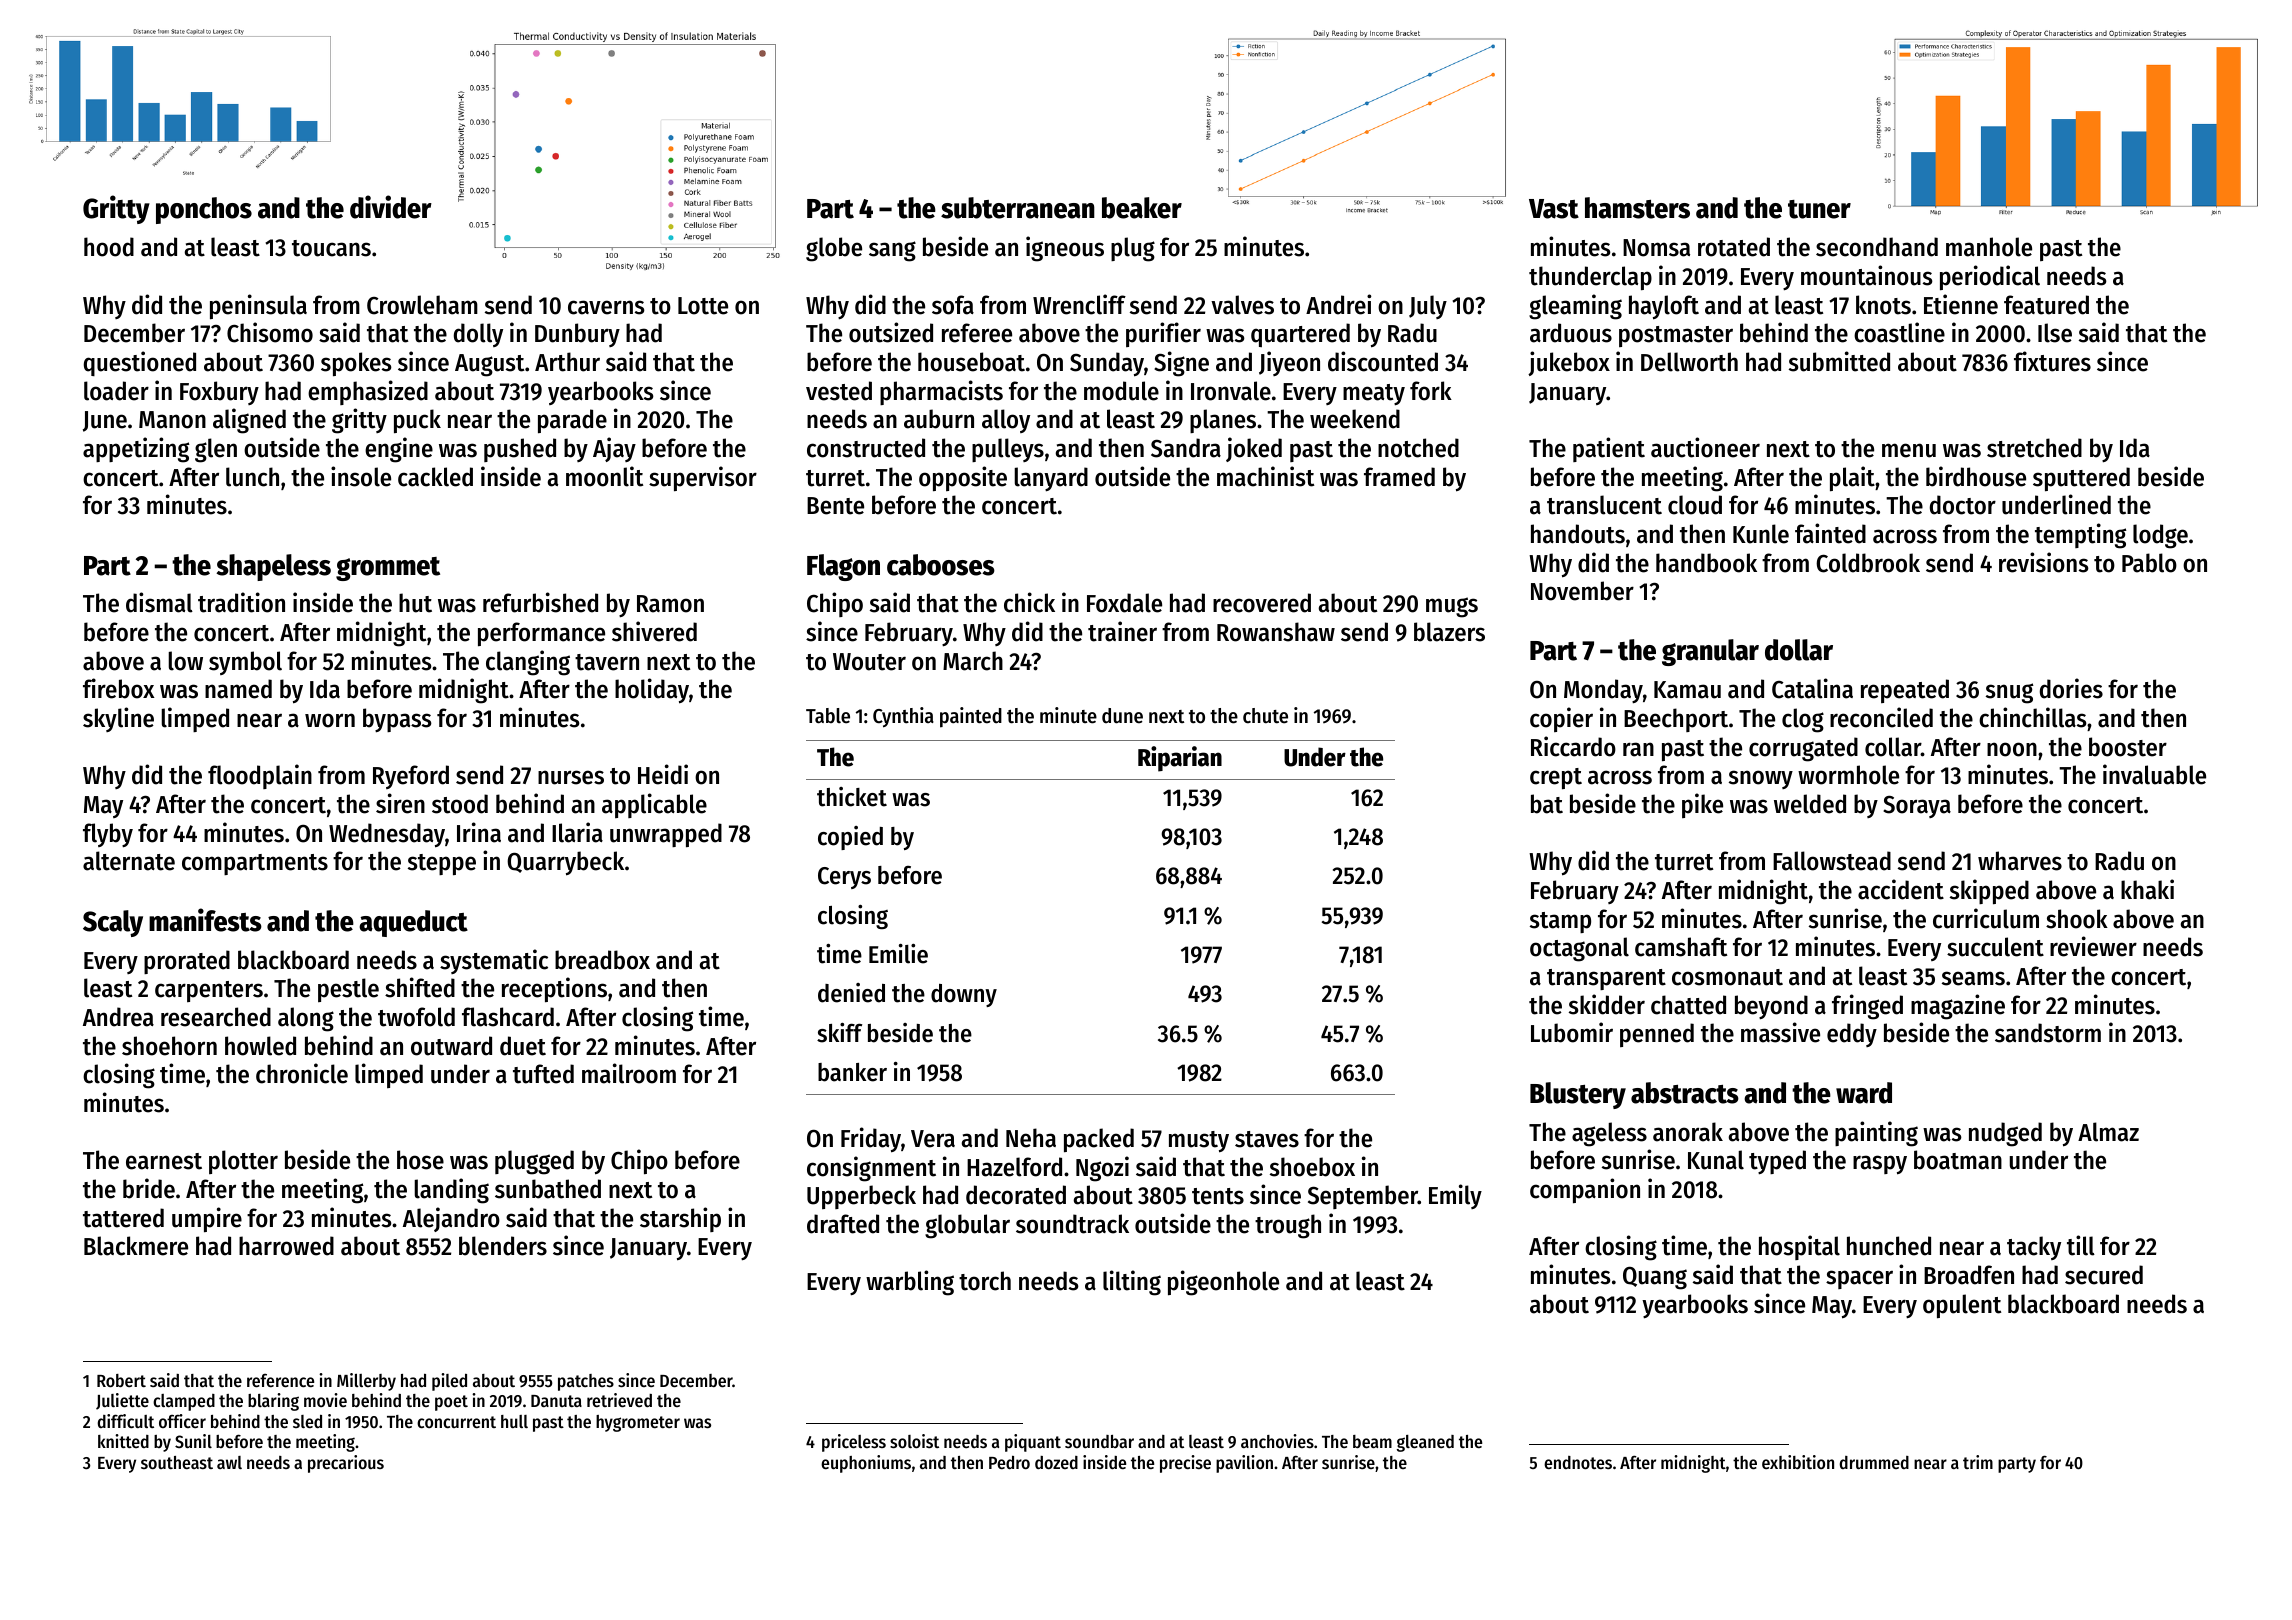 This screenshot has width=2292, height=1620. Describe the element at coordinates (1572, 1032) in the screenshot. I see `Lubomir` at that location.
